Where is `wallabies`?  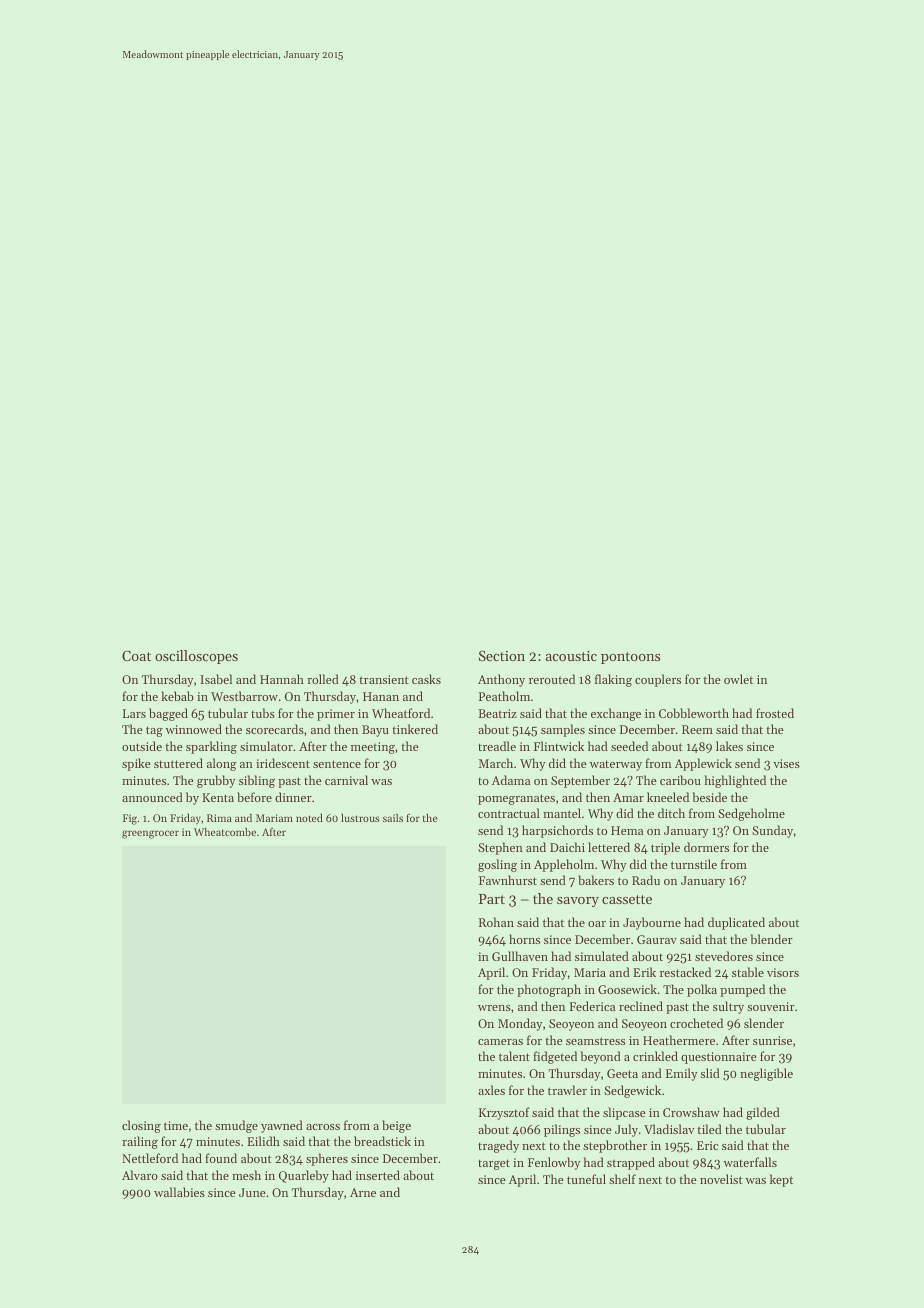
wallabies is located at coordinates (179, 1192).
